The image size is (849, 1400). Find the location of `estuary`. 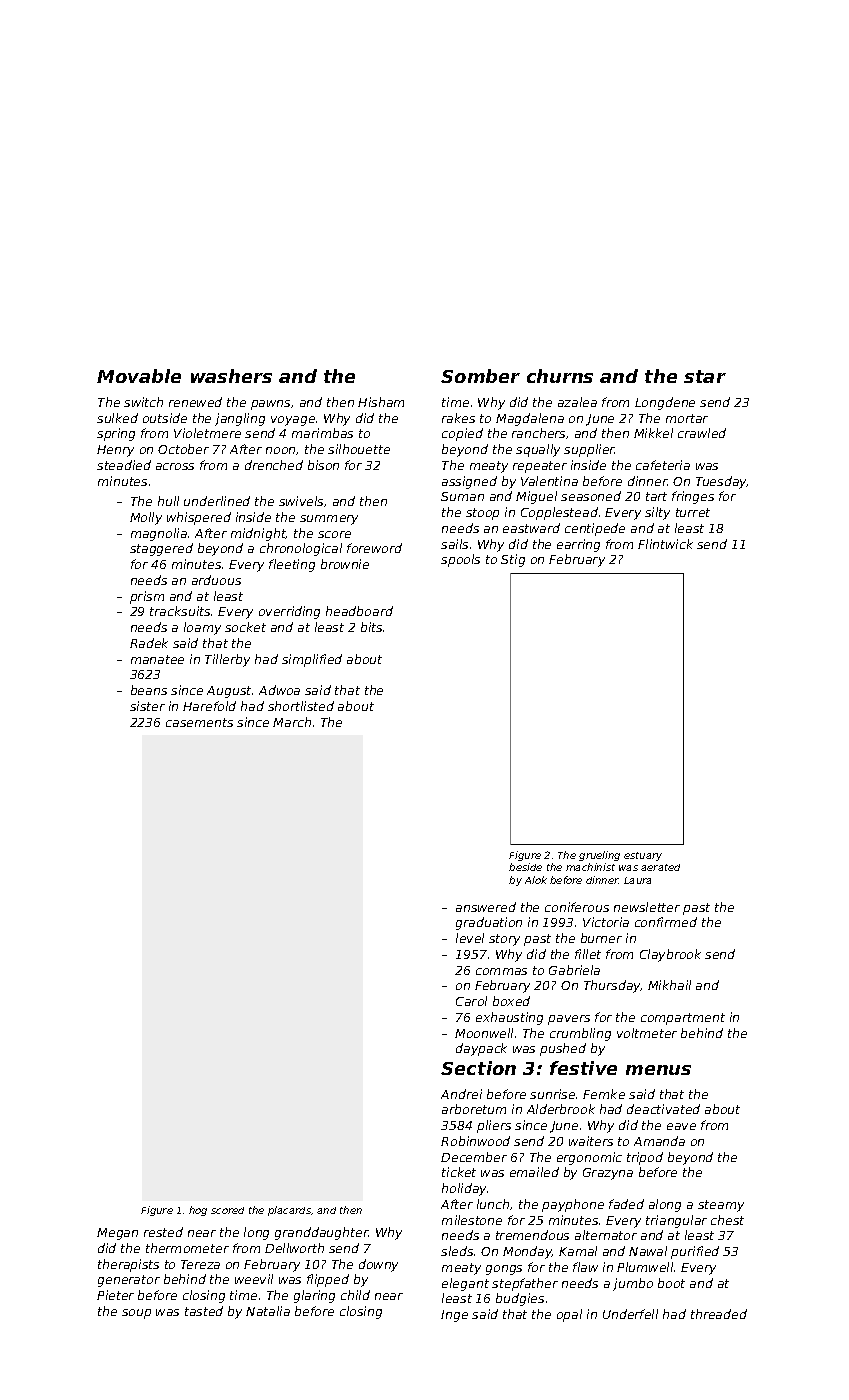

estuary is located at coordinates (643, 856).
